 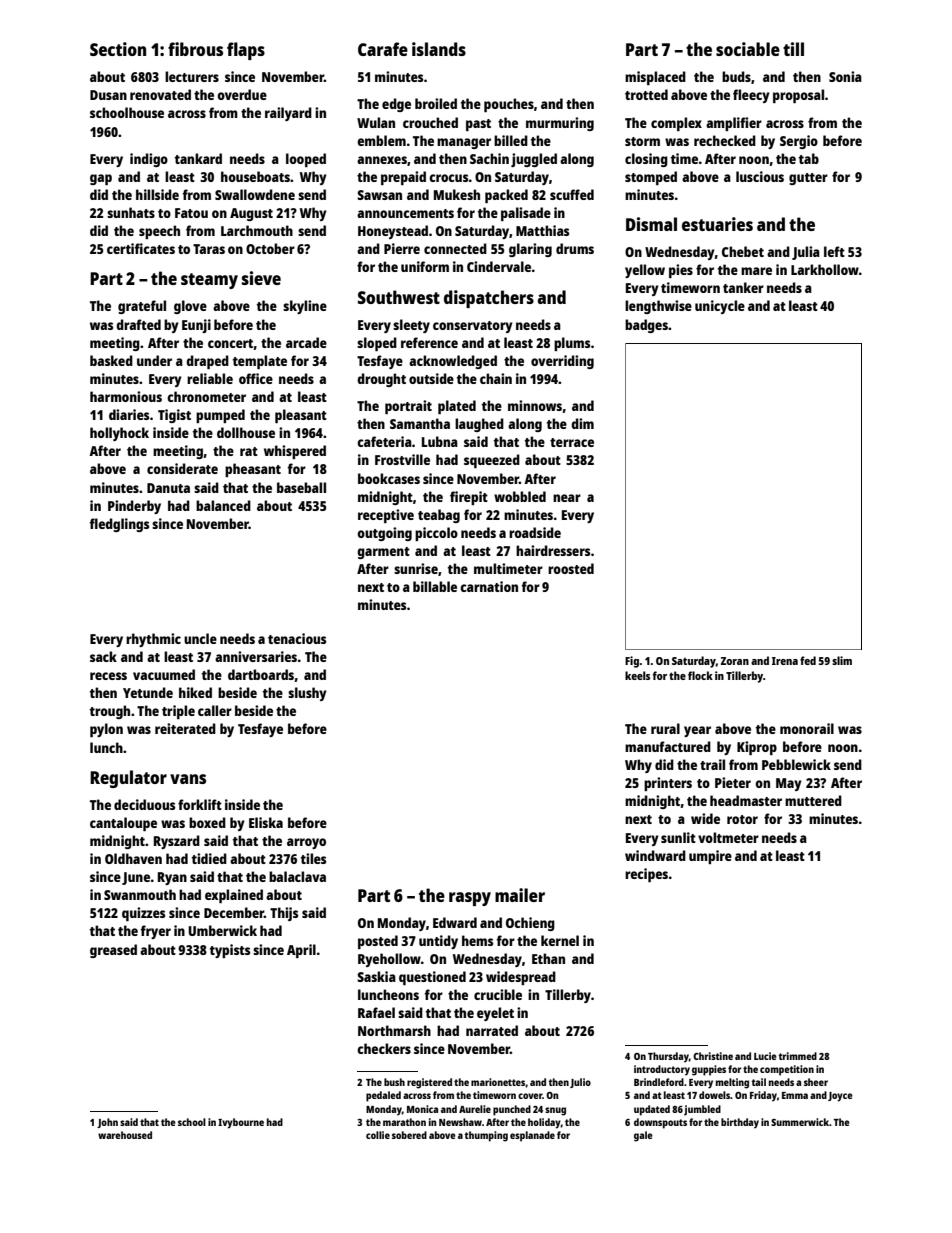 What do you see at coordinates (637, 675) in the screenshot?
I see `keels` at bounding box center [637, 675].
